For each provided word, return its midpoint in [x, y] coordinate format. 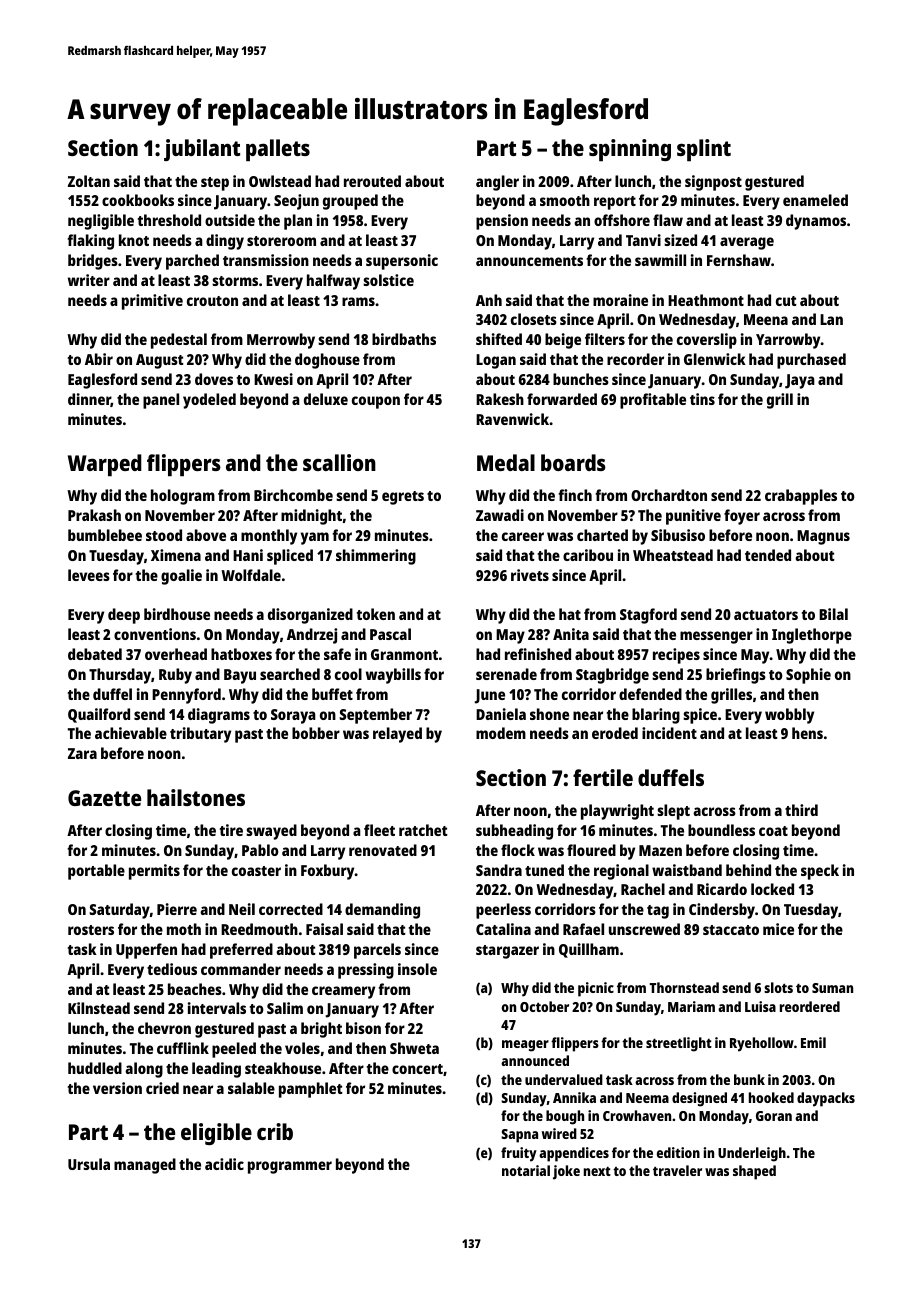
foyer [742, 517]
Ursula [89, 1164]
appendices [574, 1154]
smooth [565, 200]
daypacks [826, 1099]
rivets [530, 575]
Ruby [175, 676]
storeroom [281, 241]
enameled [815, 200]
